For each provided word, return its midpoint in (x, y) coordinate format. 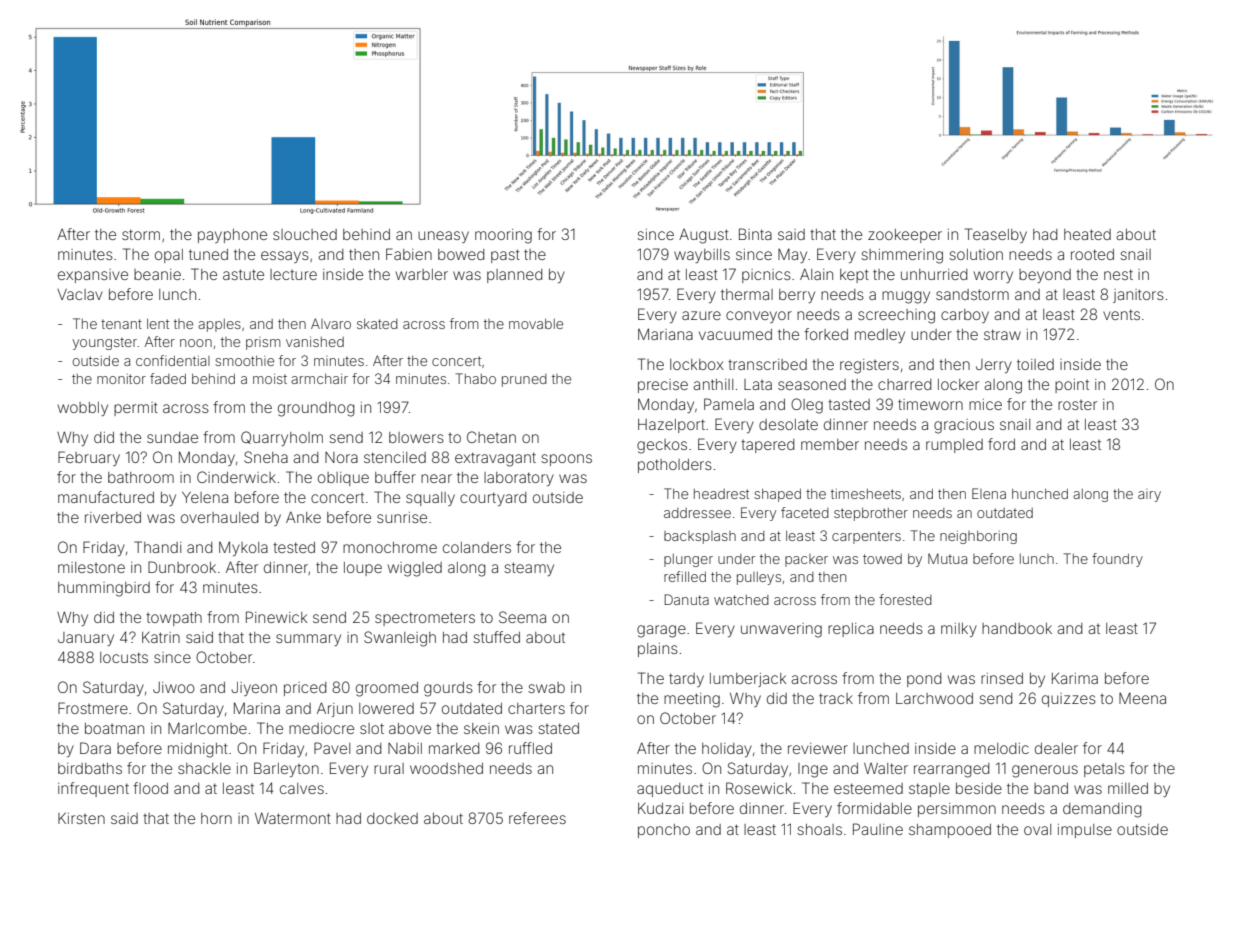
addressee (697, 513)
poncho (664, 831)
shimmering (902, 256)
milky (959, 630)
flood (150, 788)
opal (169, 256)
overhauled (219, 517)
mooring (503, 236)
